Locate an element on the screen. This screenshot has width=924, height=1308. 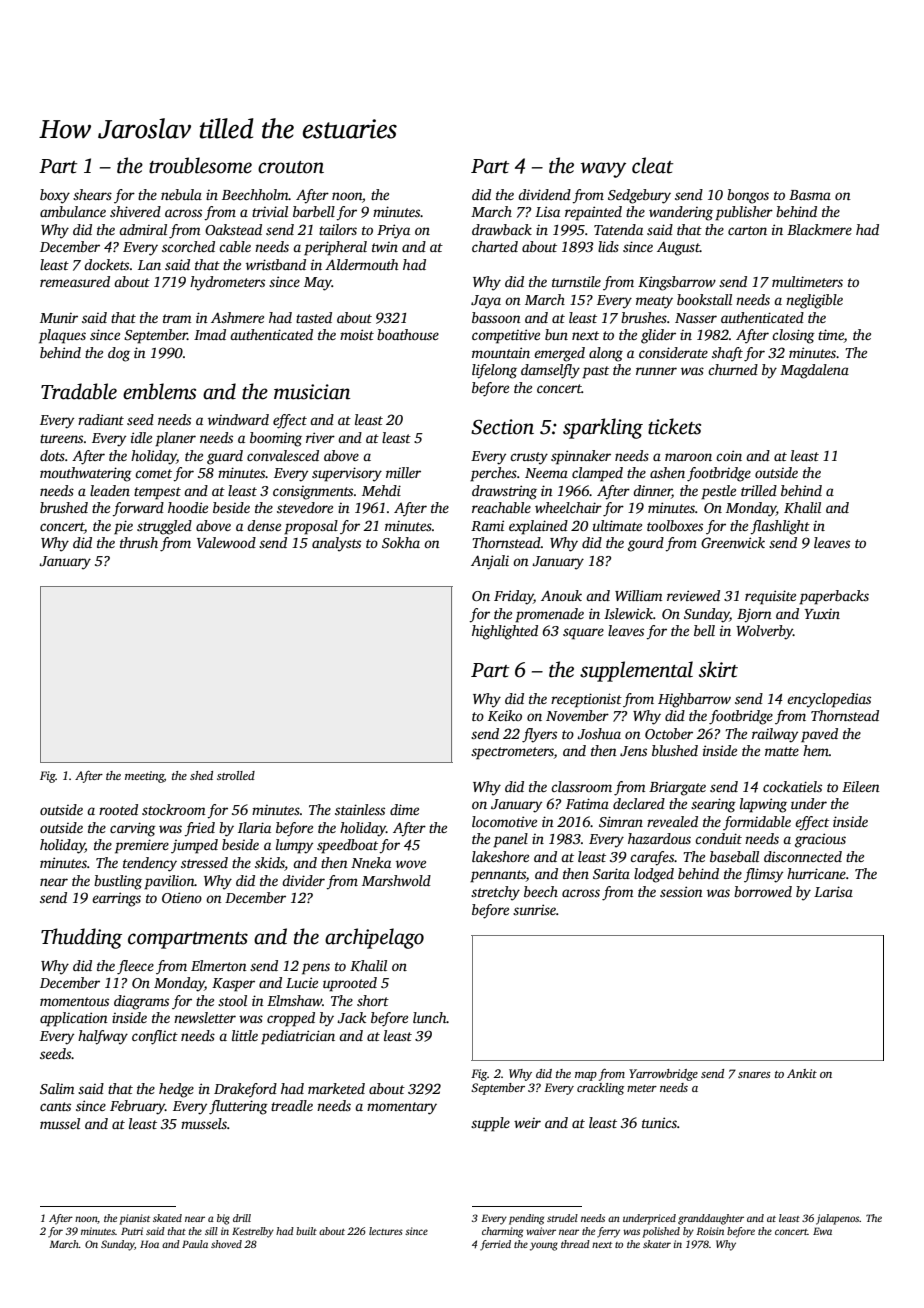
pie is located at coordinates (123, 527).
